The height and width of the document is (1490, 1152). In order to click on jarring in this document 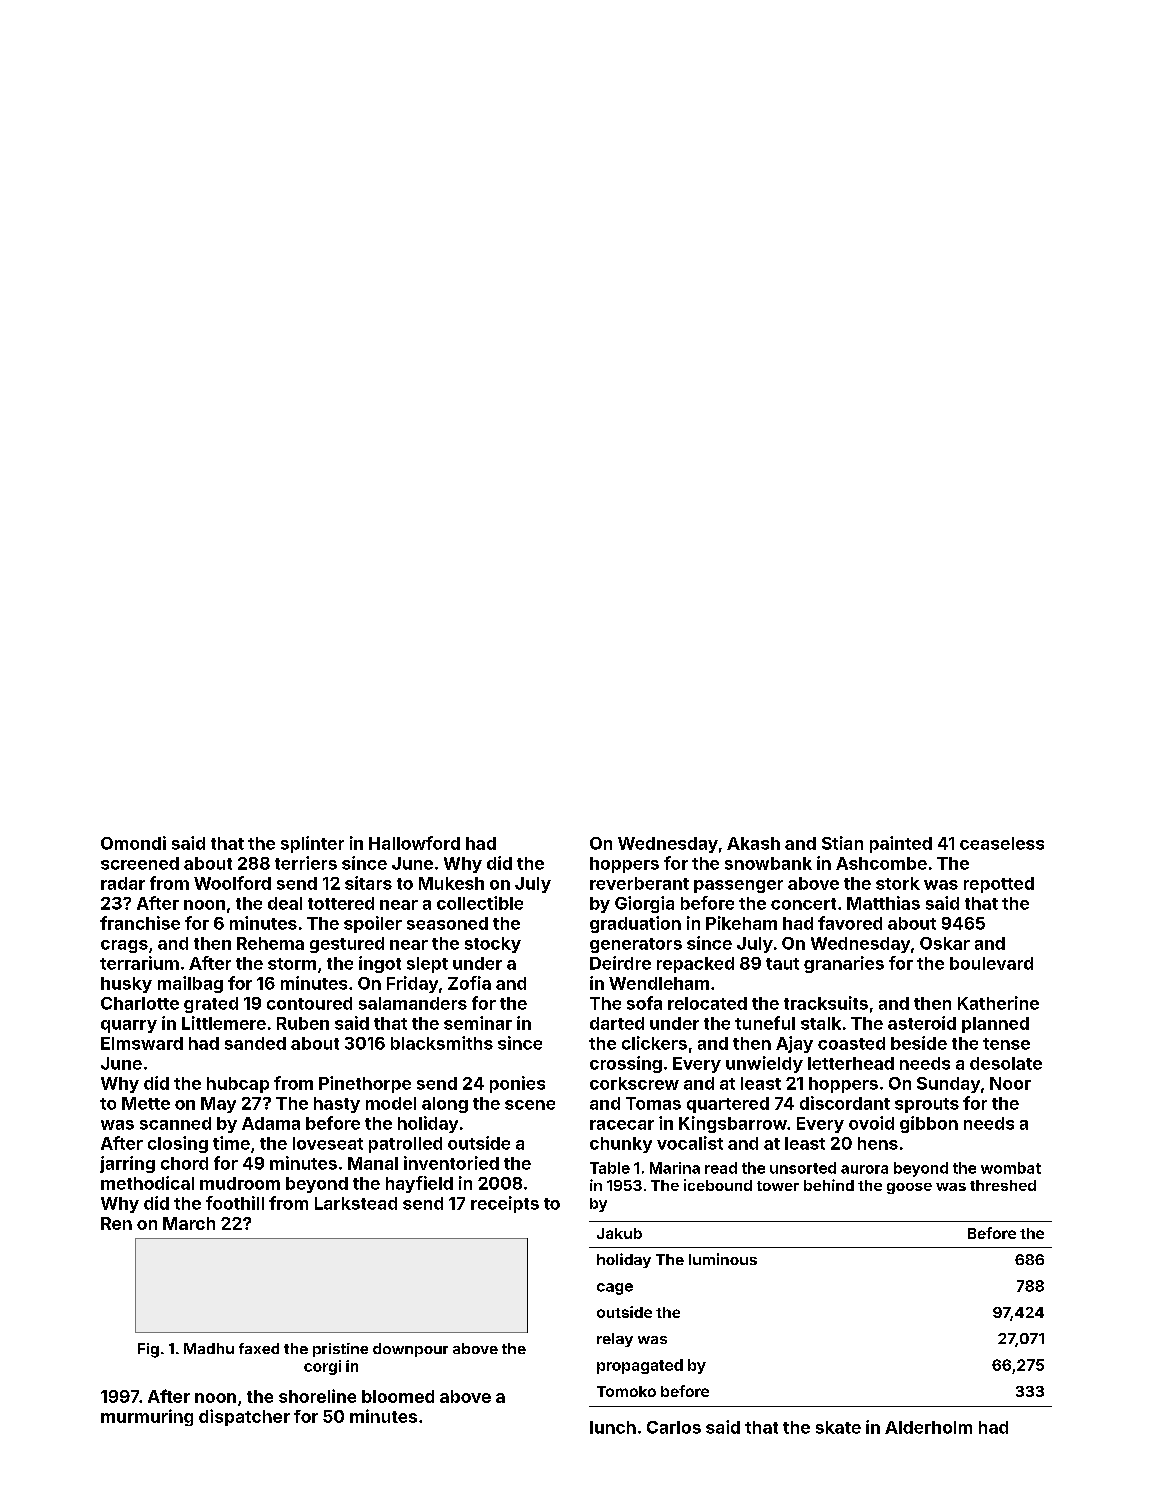, I will do `click(127, 1164)`.
